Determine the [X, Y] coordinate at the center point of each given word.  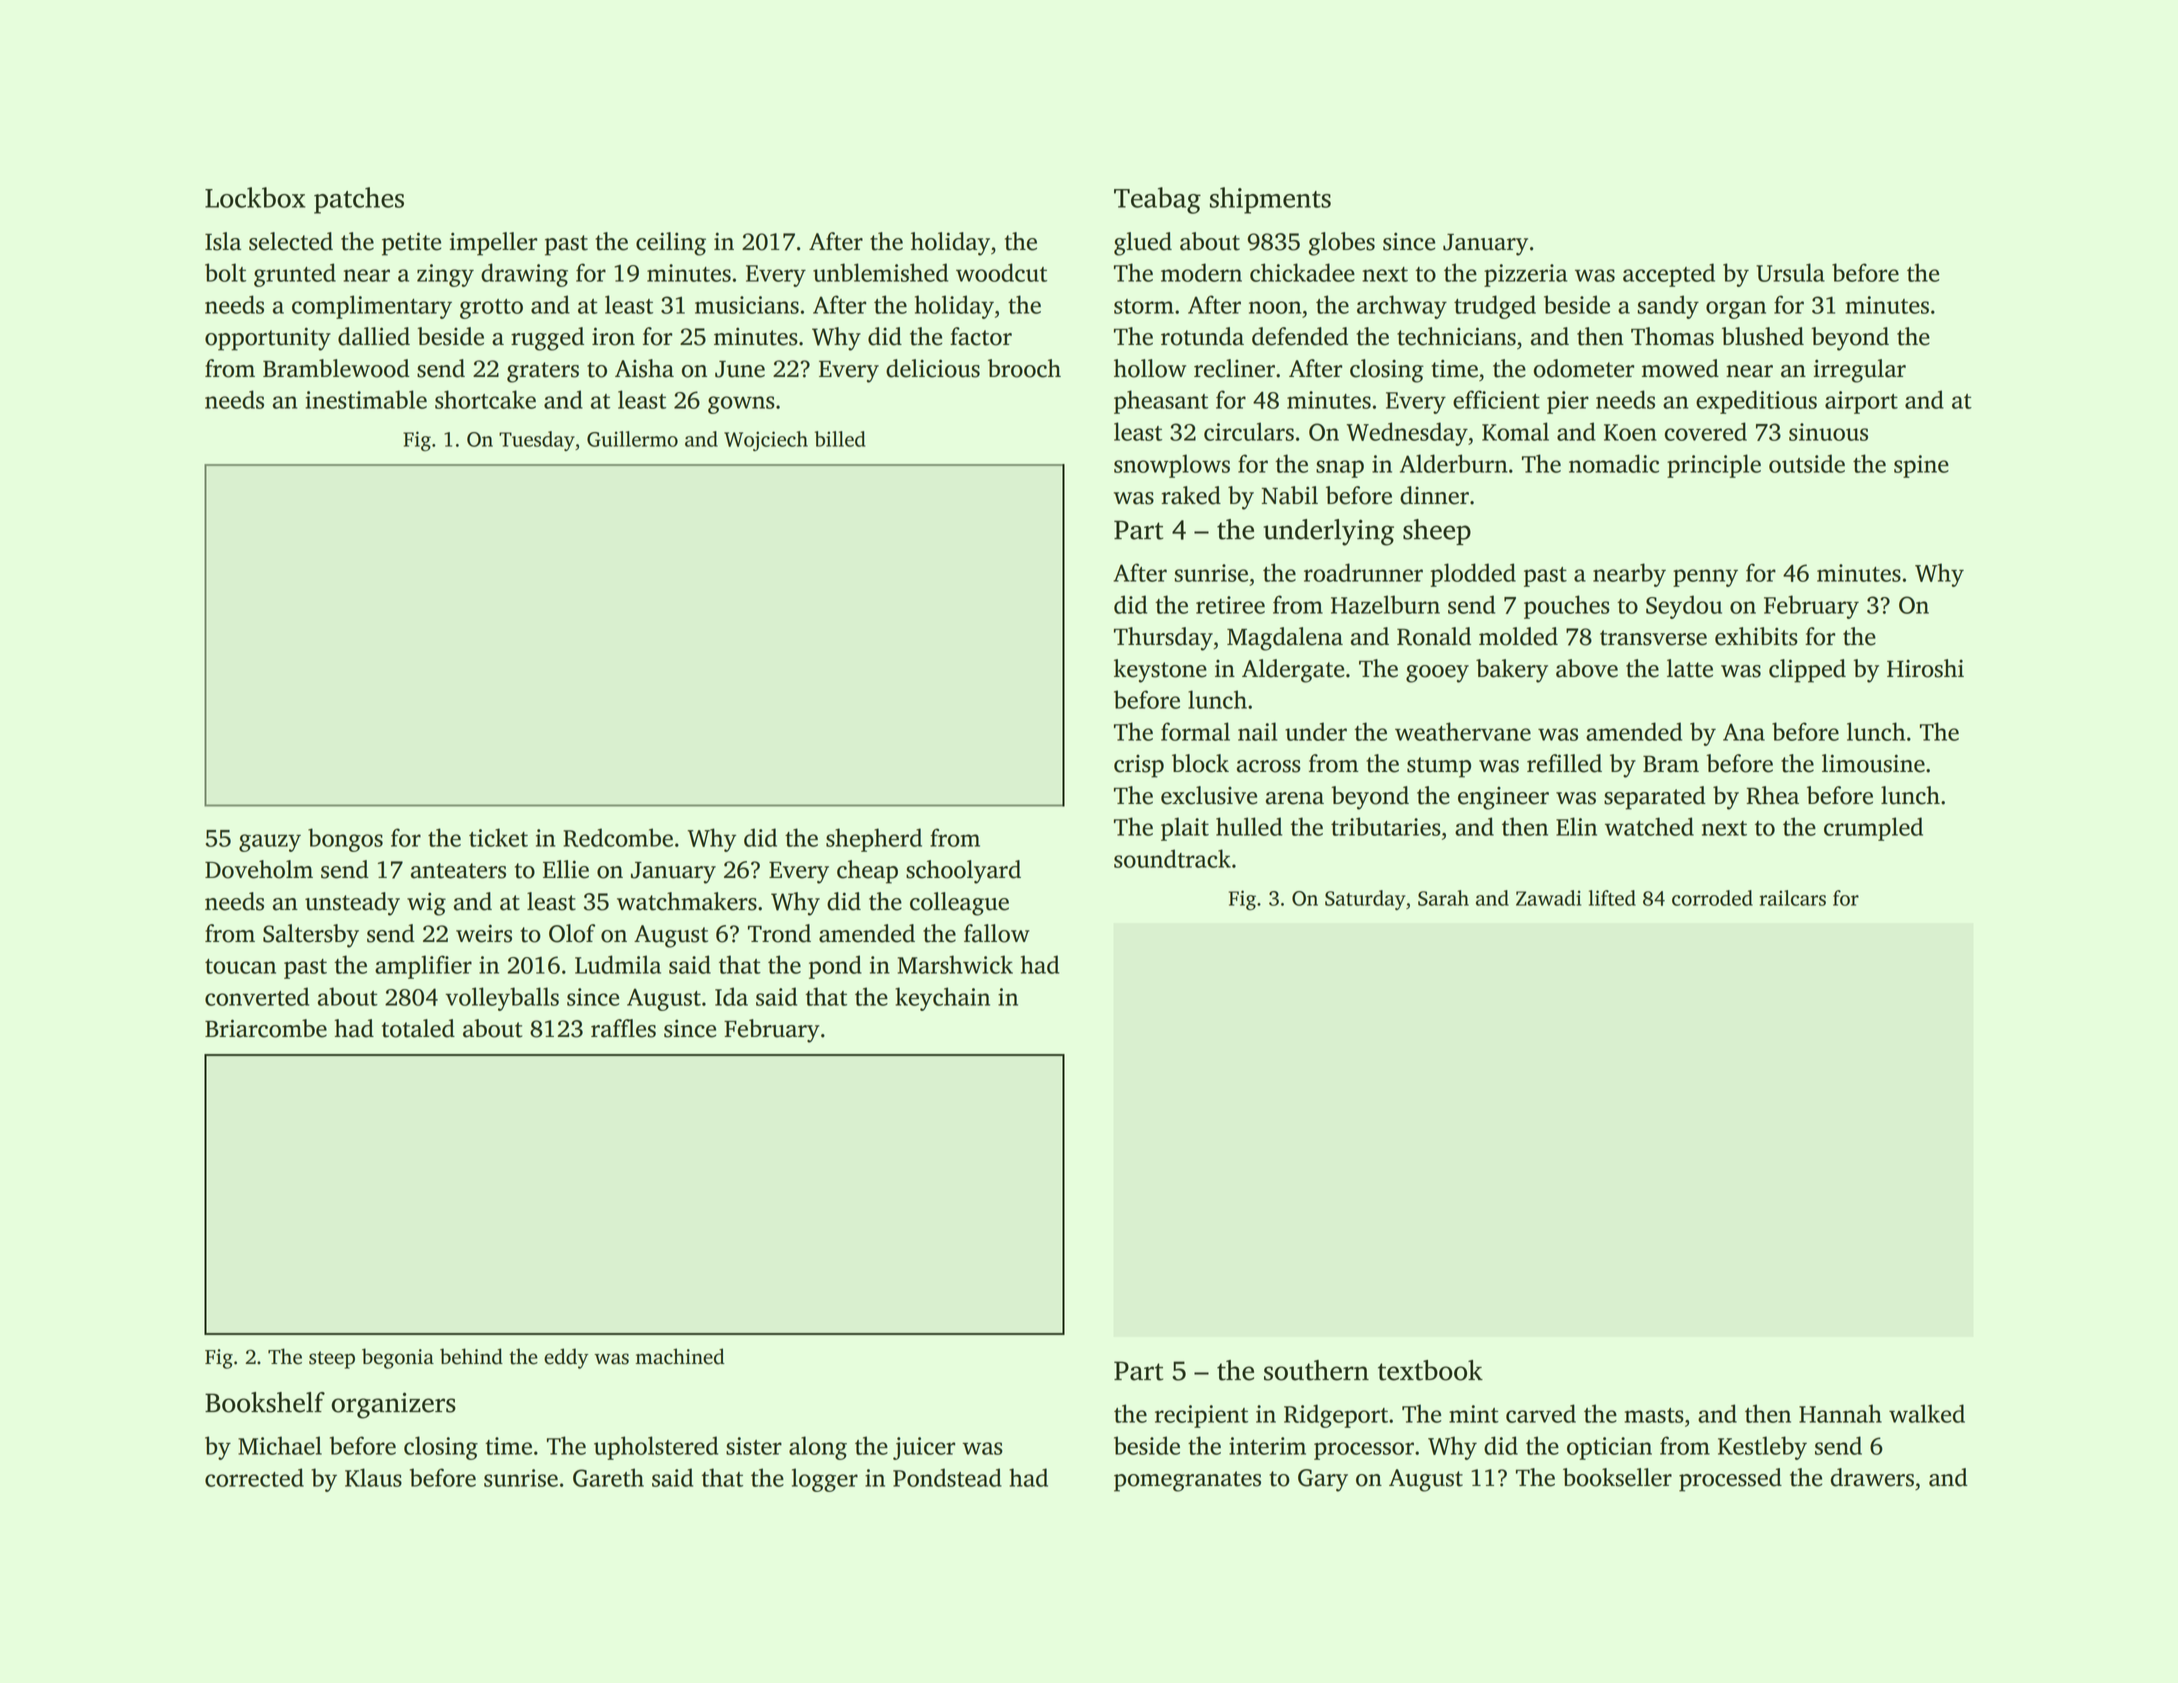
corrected [254, 1477]
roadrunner [1363, 572]
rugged [547, 339]
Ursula [1790, 272]
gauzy [270, 843]
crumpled [1873, 829]
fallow [997, 933]
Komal [1515, 431]
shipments [1270, 200]
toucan [240, 966]
